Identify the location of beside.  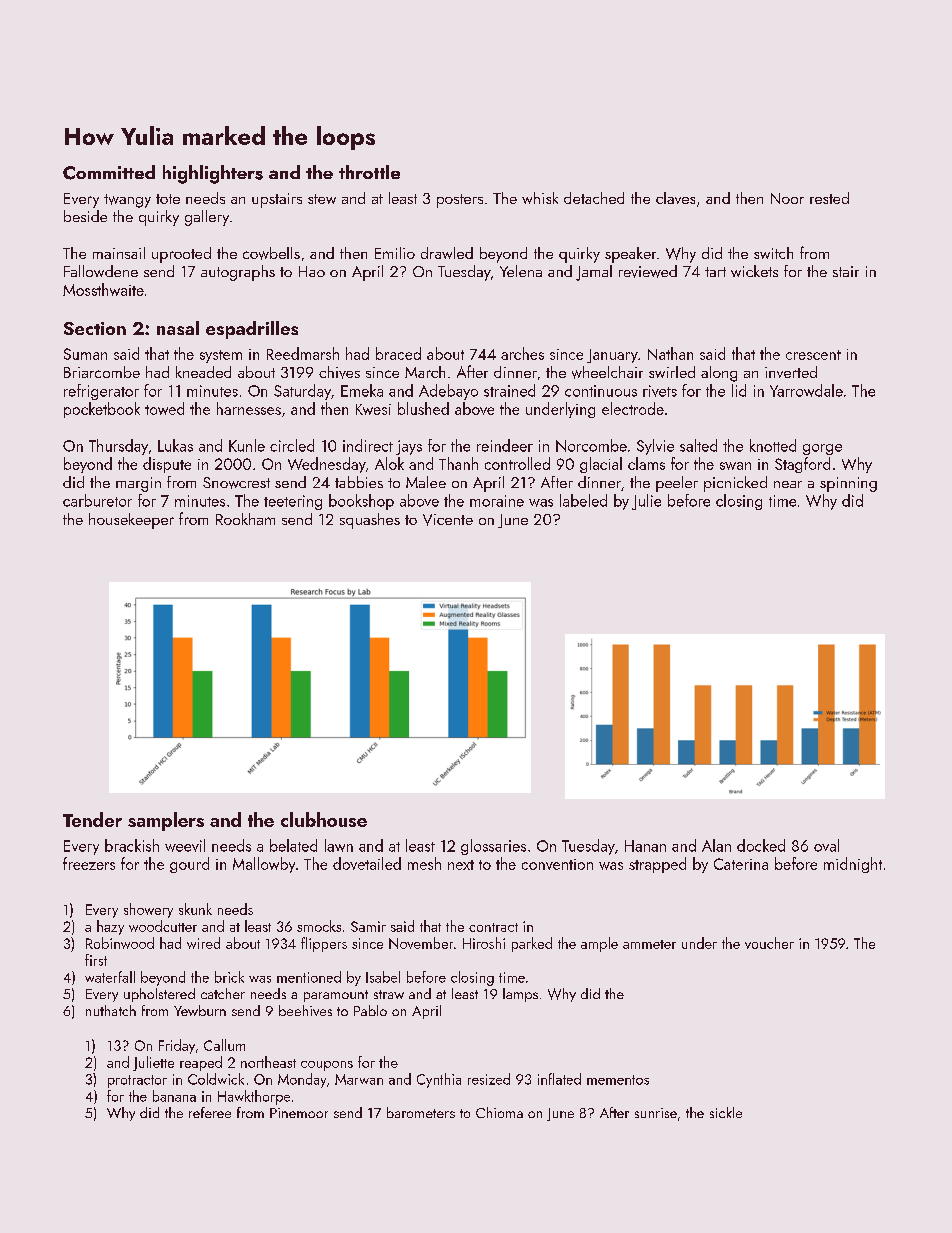
(85, 216).
